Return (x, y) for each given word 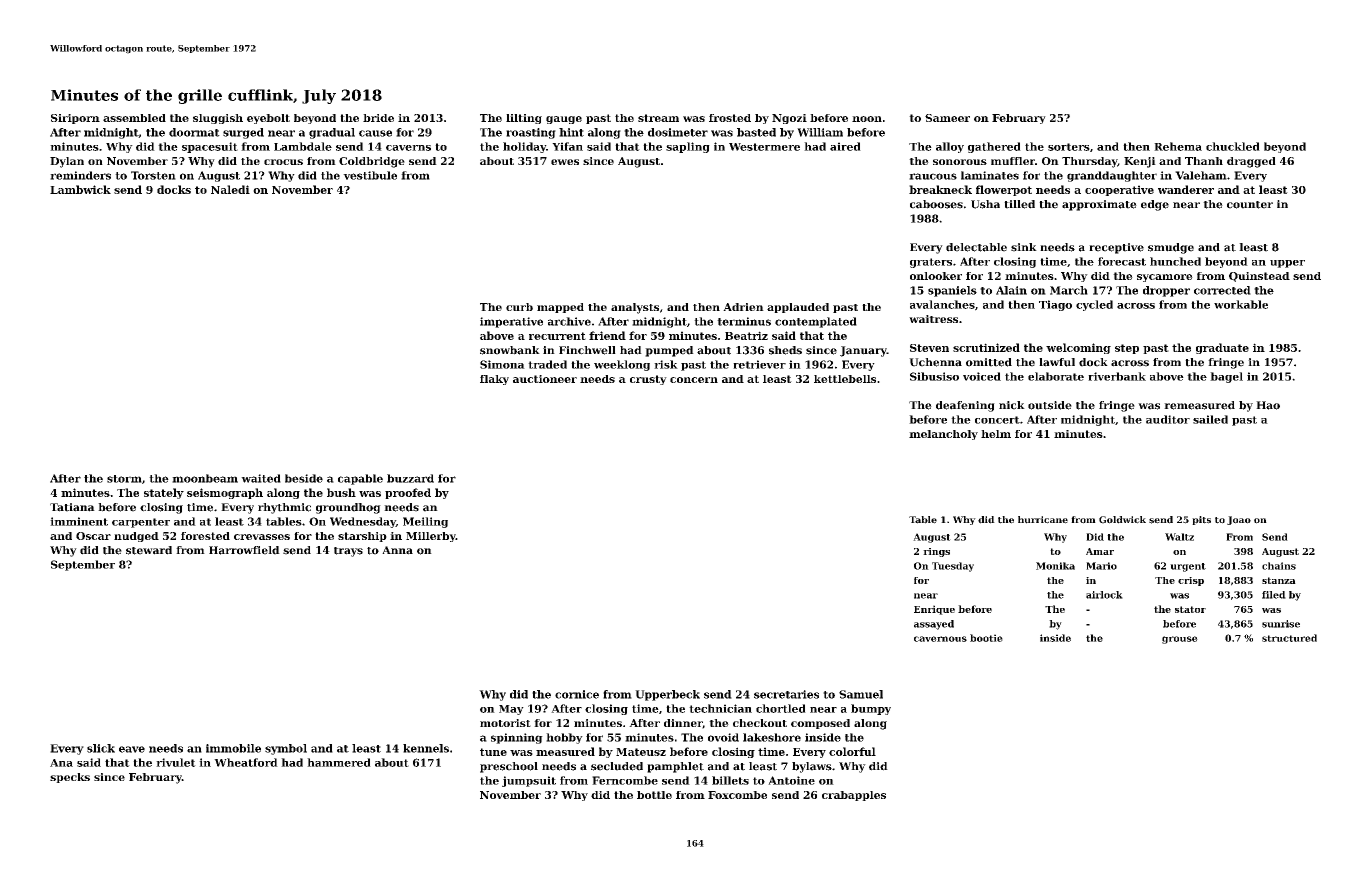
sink (1024, 247)
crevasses (262, 537)
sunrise (1281, 624)
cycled (1094, 305)
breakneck (940, 189)
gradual (332, 133)
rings (936, 552)
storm (124, 479)
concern (694, 380)
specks (70, 778)
